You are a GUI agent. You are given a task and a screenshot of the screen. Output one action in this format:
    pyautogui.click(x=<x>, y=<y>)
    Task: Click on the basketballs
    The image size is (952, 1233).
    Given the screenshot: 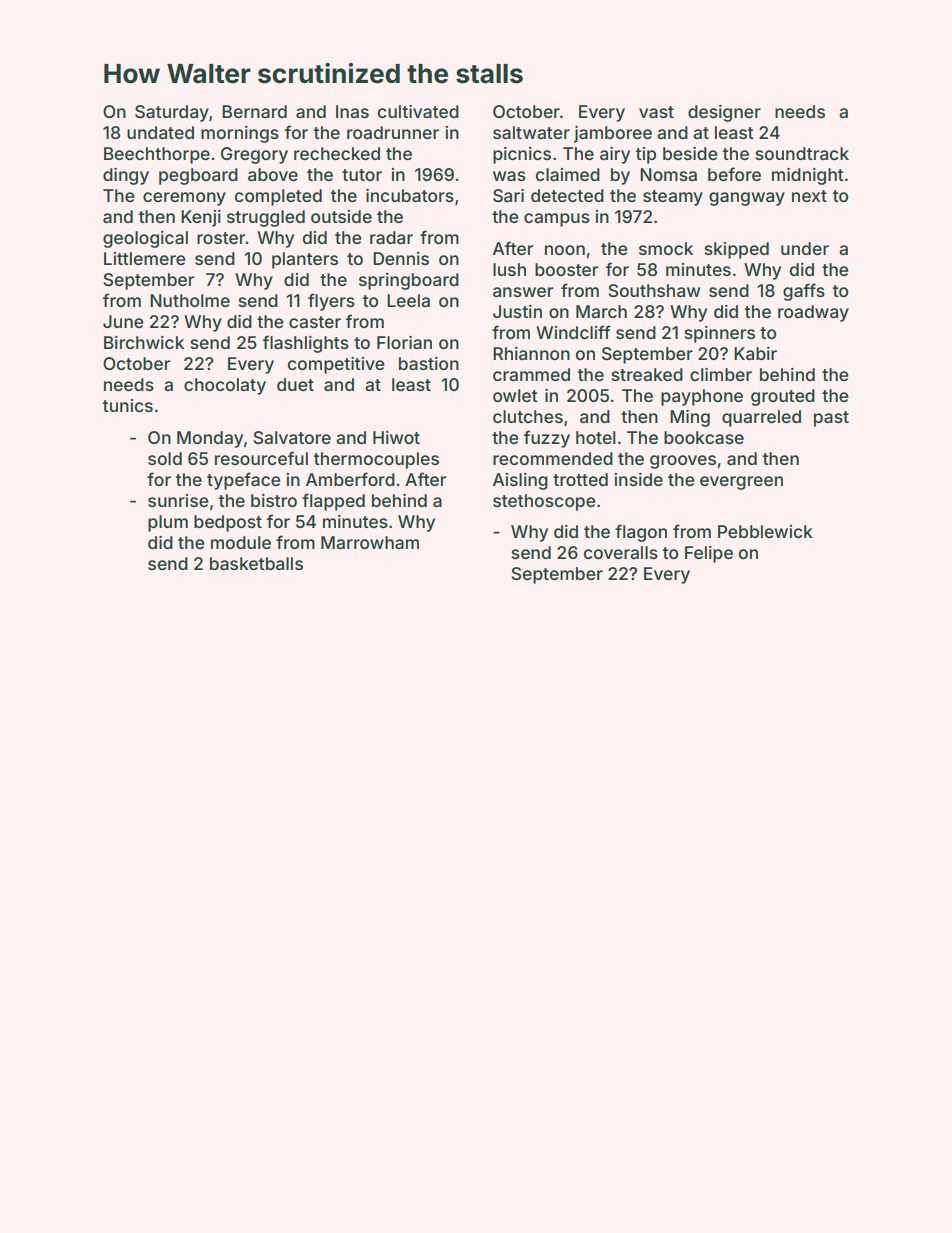 What is the action you would take?
    pyautogui.click(x=256, y=563)
